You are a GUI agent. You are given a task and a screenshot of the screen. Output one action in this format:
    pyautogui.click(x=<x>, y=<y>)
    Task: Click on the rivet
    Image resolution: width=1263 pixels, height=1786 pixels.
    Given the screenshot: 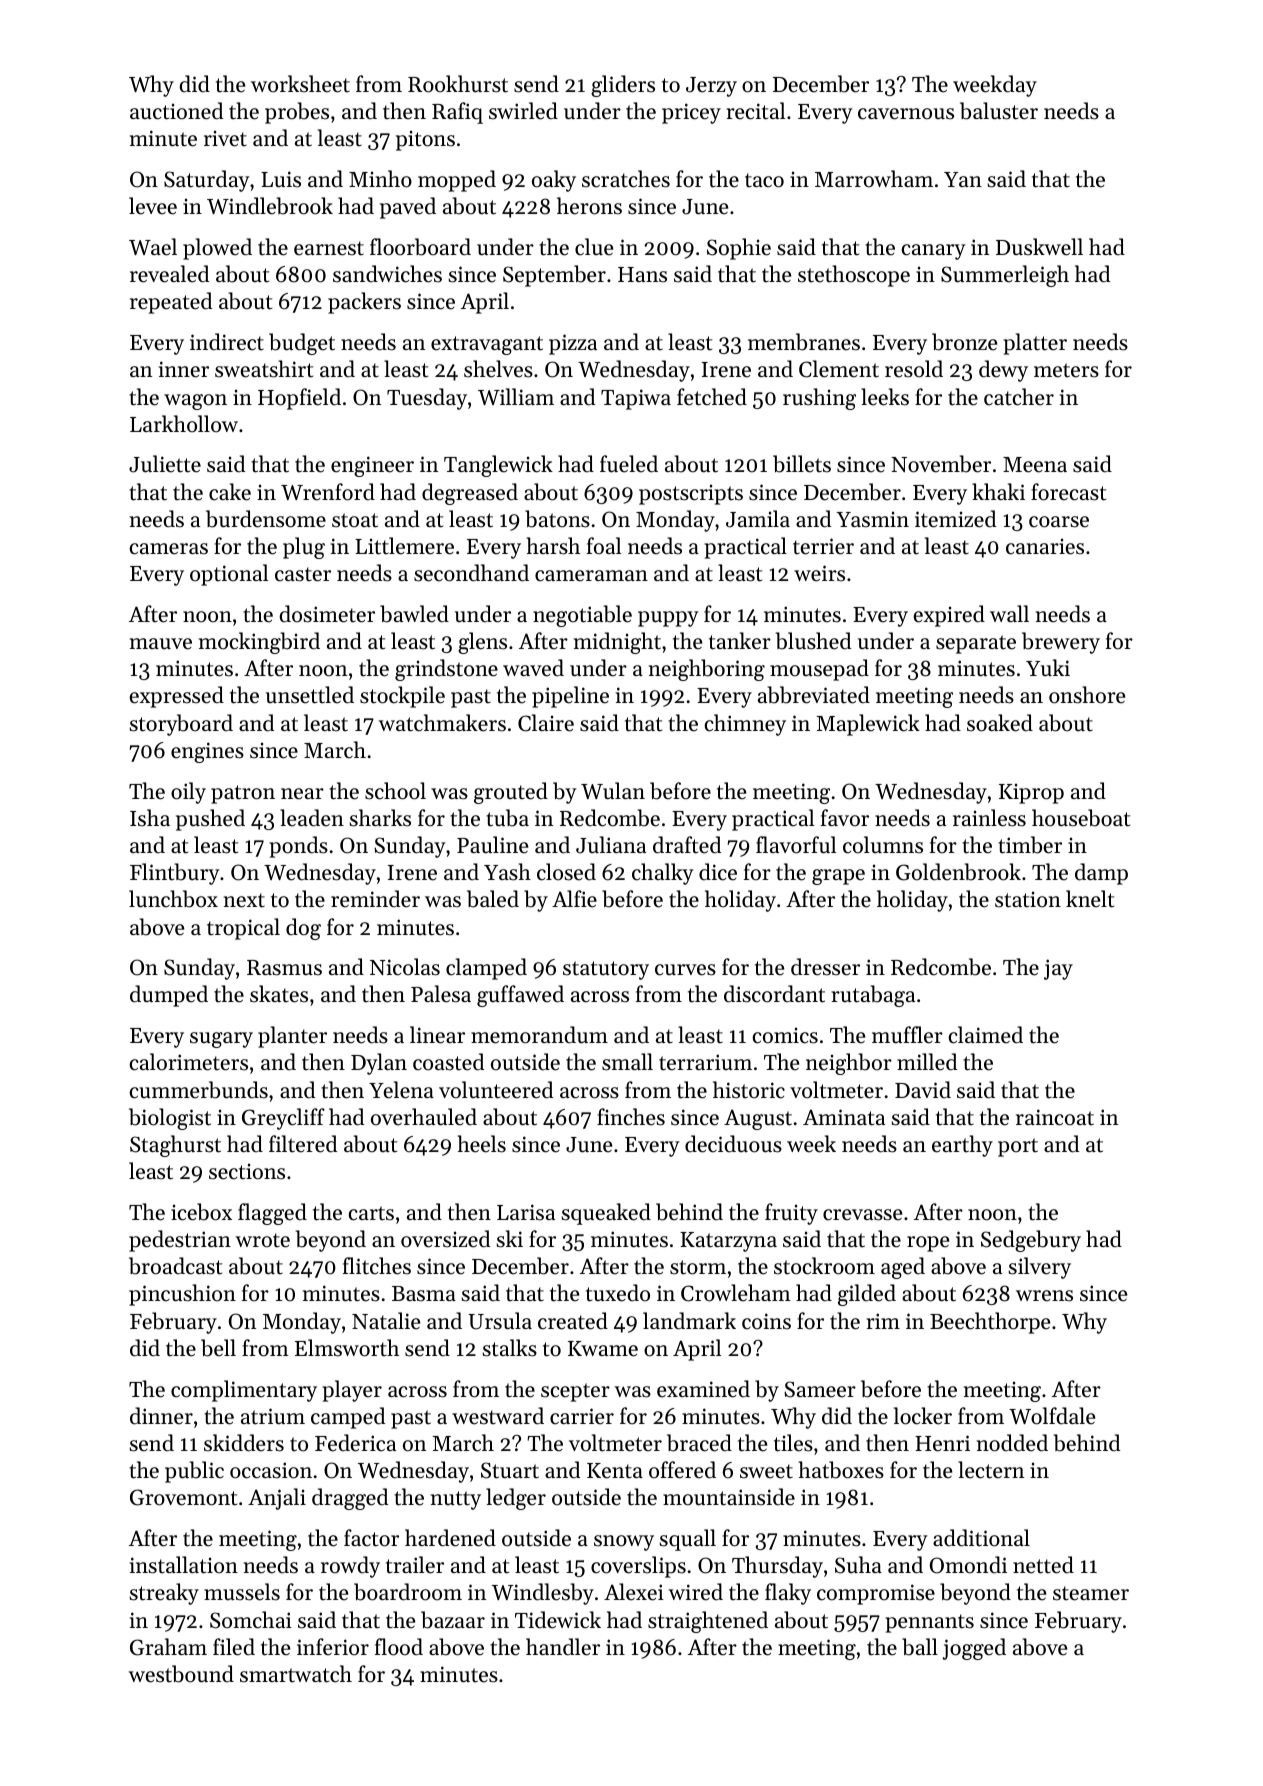 What is the action you would take?
    pyautogui.click(x=225, y=138)
